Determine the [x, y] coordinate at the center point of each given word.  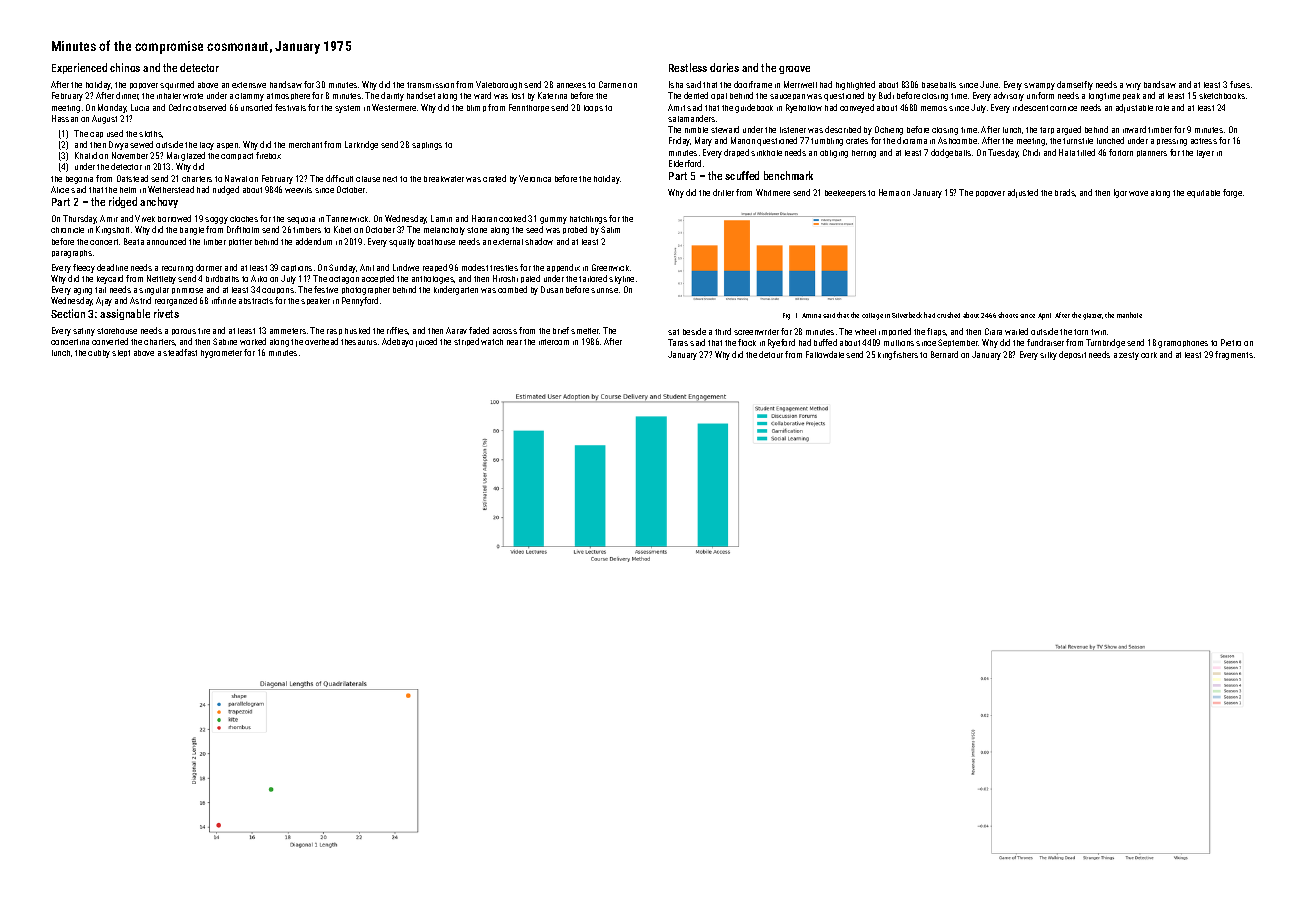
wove [1138, 193]
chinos [125, 67]
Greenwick [610, 267]
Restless [688, 67]
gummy [553, 220]
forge [1232, 193]
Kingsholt [112, 230]
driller [723, 192]
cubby [99, 354]
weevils [298, 190]
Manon [743, 140]
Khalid [86, 155]
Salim [610, 229]
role [1162, 108]
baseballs [939, 85]
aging [83, 291]
